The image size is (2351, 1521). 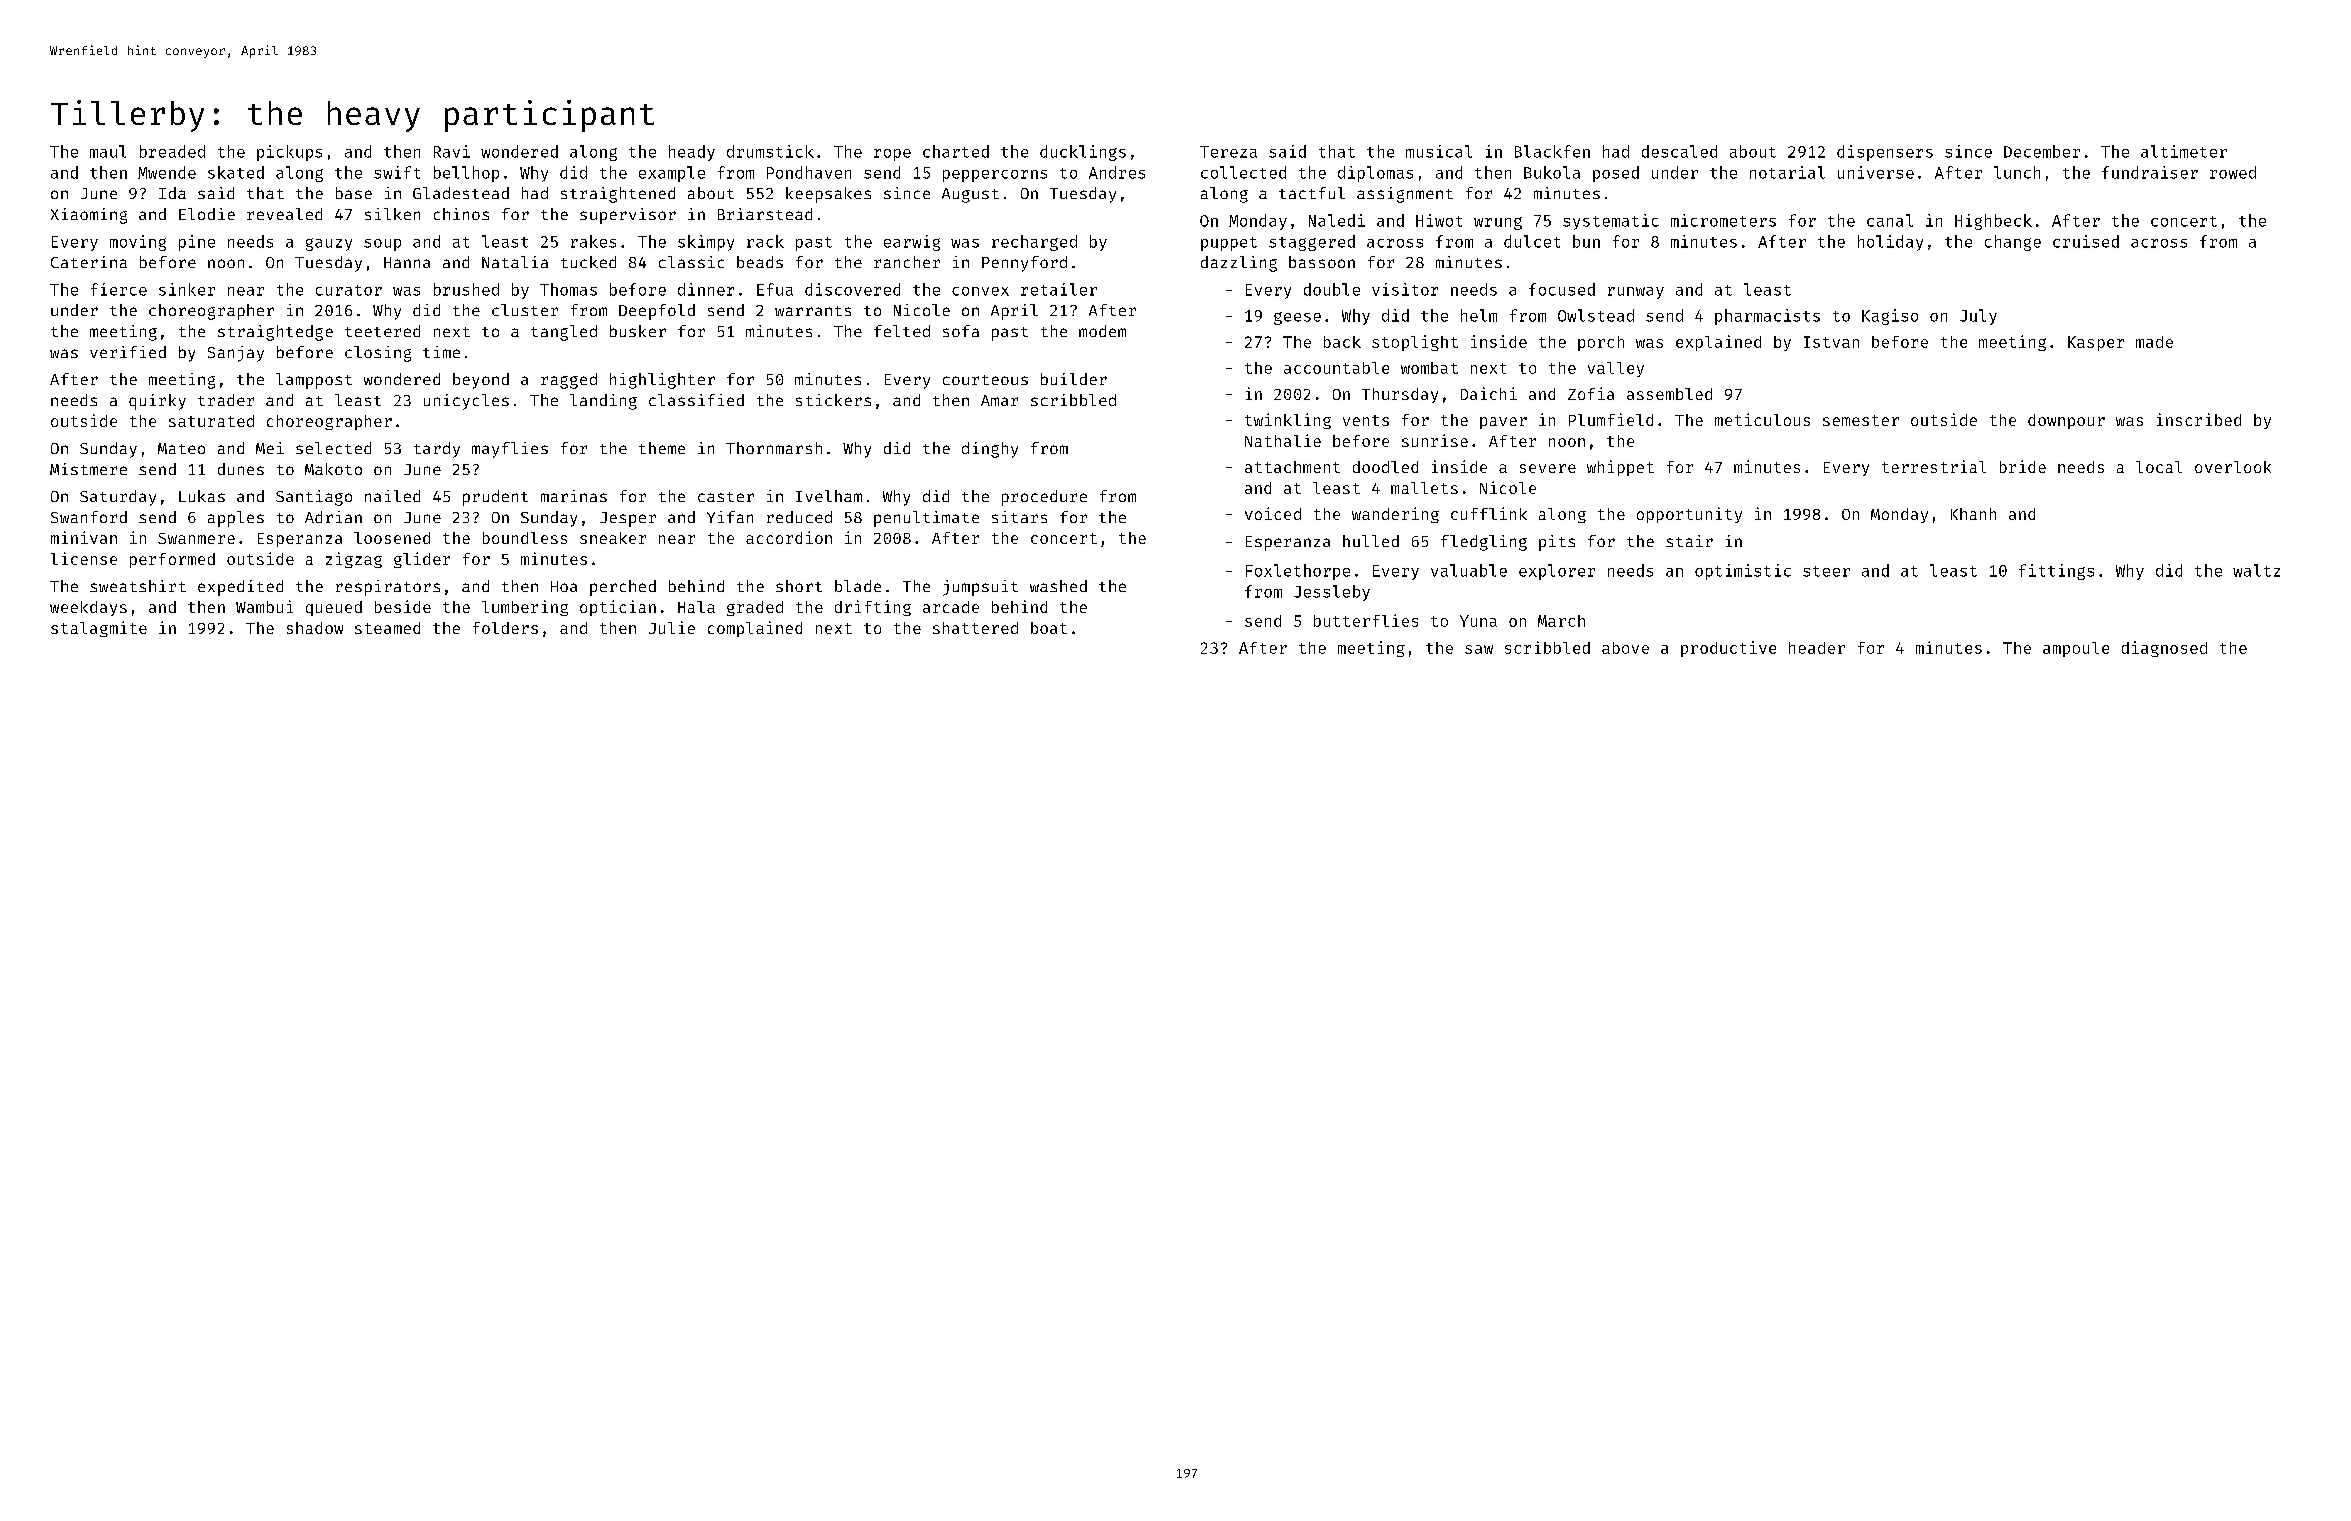 What do you see at coordinates (1243, 172) in the screenshot?
I see `collected` at bounding box center [1243, 172].
